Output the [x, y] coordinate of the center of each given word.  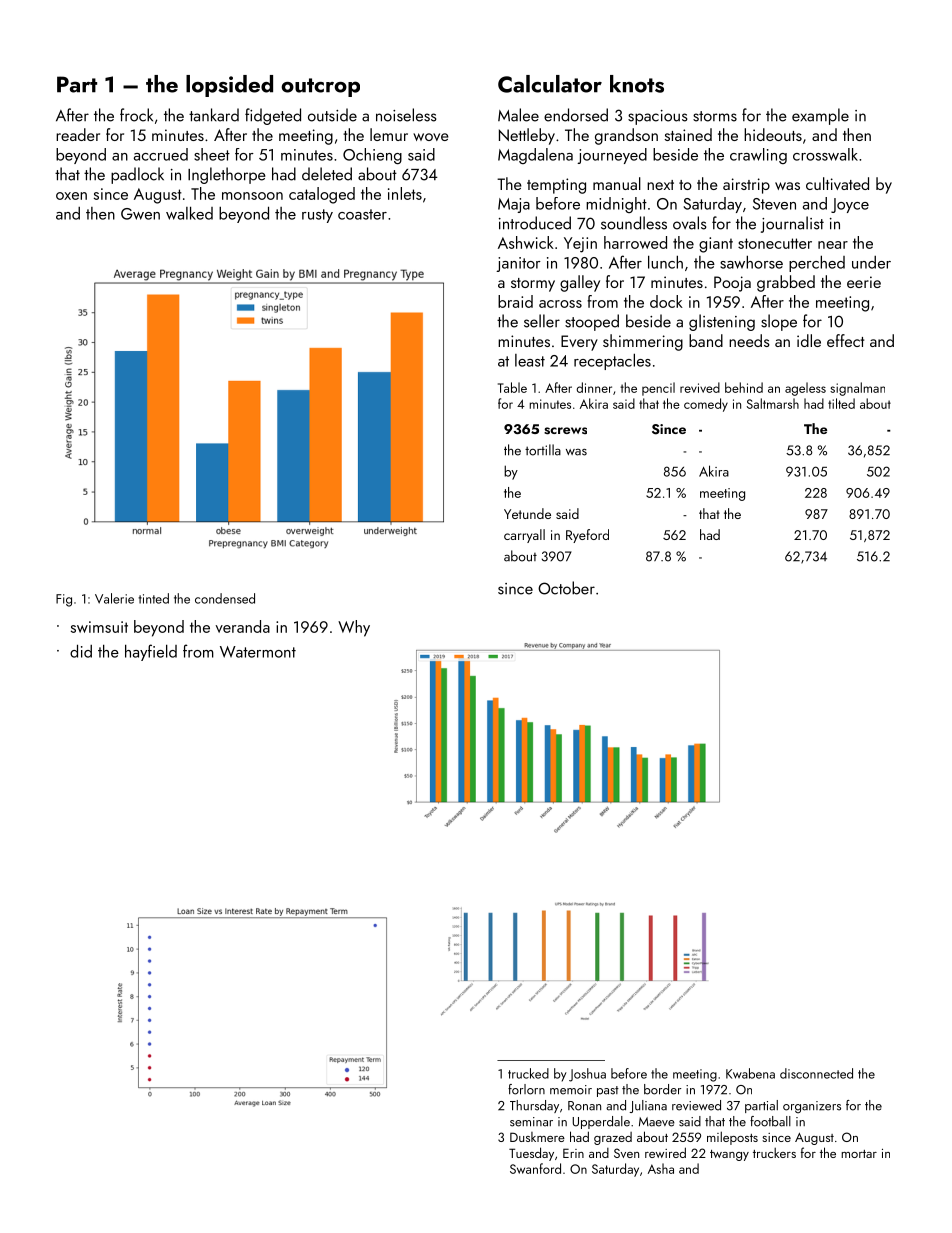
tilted [841, 403]
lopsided [229, 86]
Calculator [550, 84]
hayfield [151, 652]
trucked [528, 1073]
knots [637, 84]
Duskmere [537, 1137]
